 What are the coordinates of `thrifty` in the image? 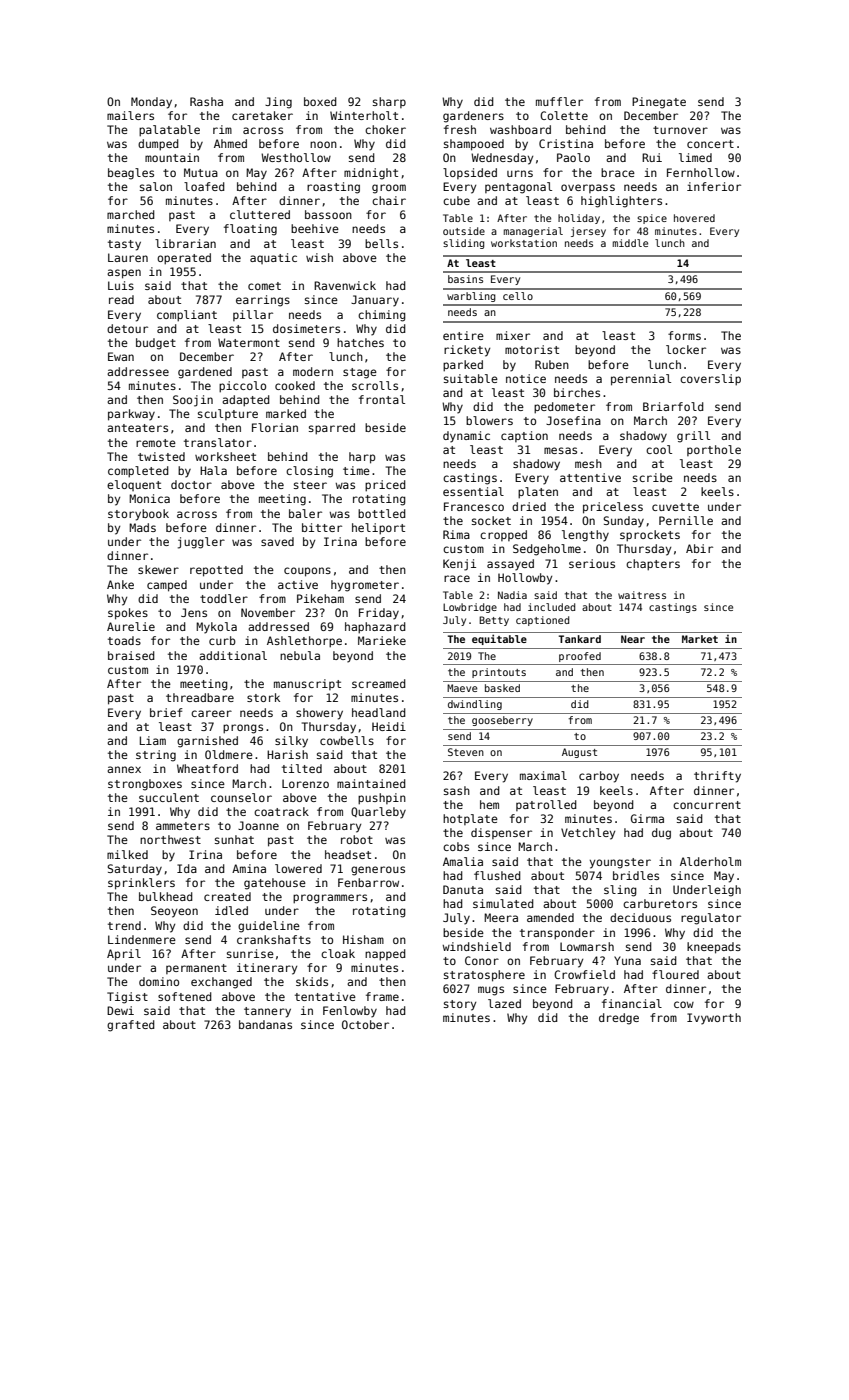 It's located at (717, 777).
